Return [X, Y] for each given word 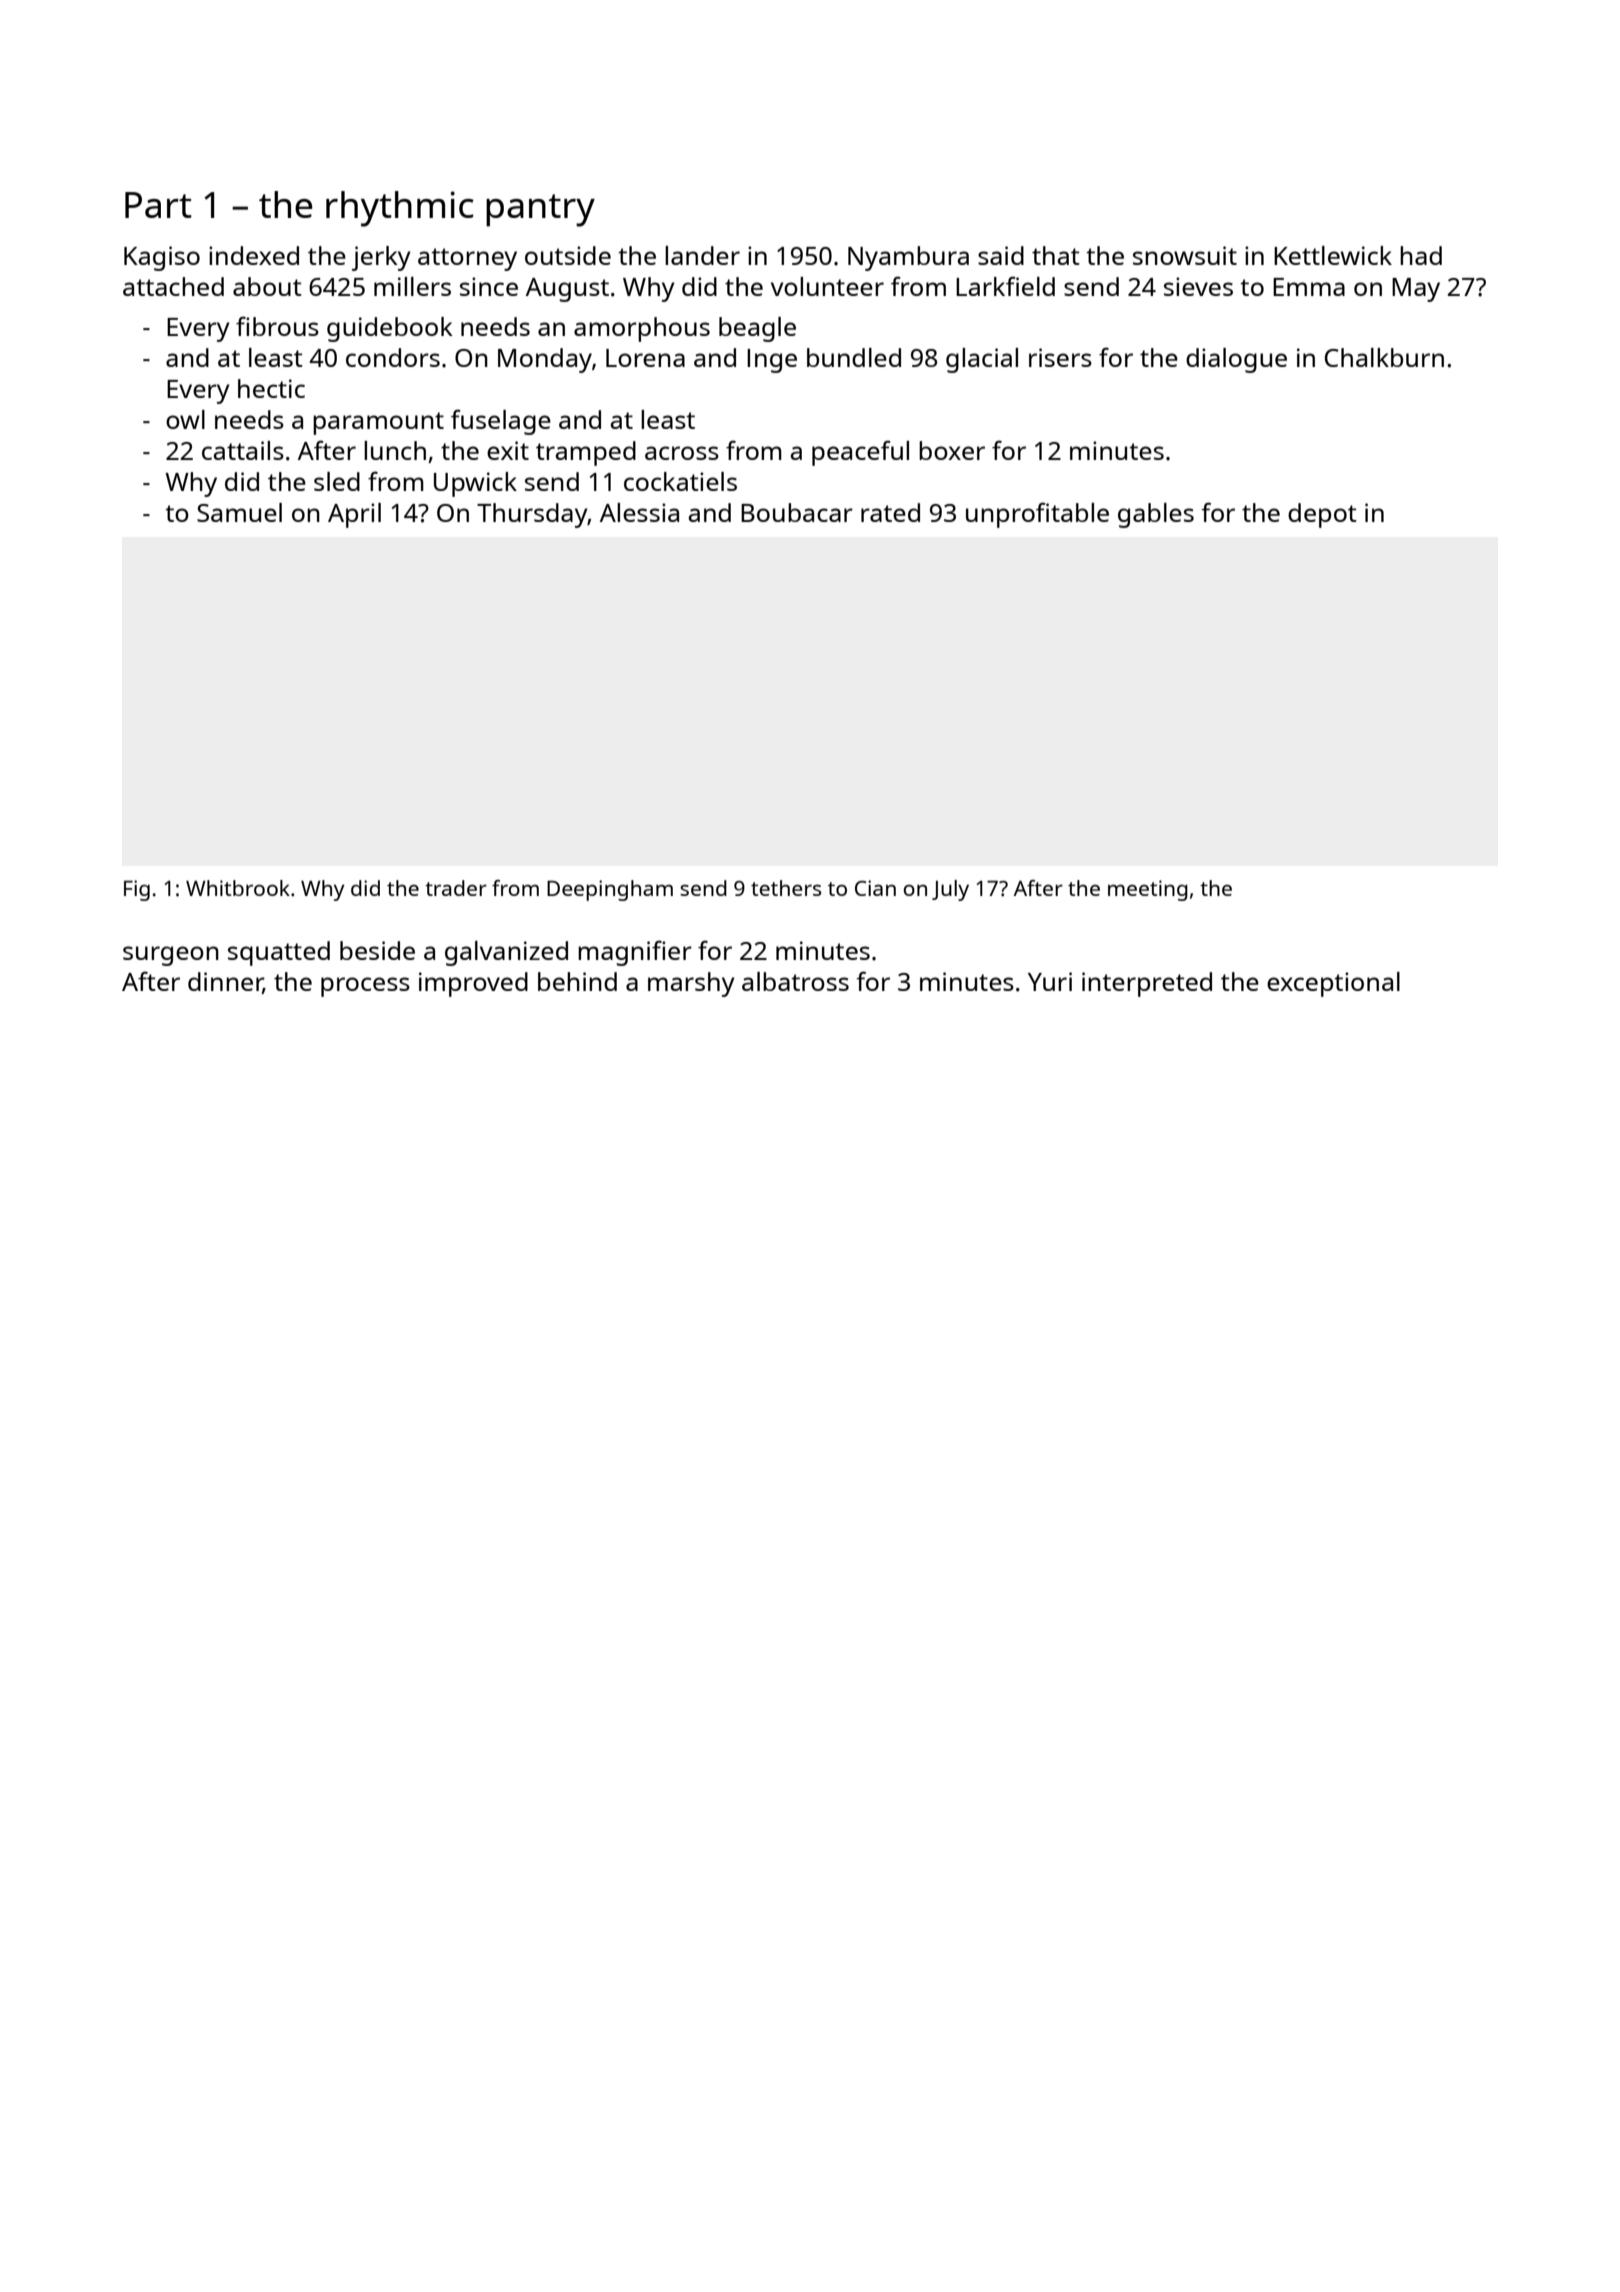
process [365, 987]
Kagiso [162, 258]
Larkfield [1005, 286]
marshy [691, 984]
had [1421, 255]
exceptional [1333, 984]
